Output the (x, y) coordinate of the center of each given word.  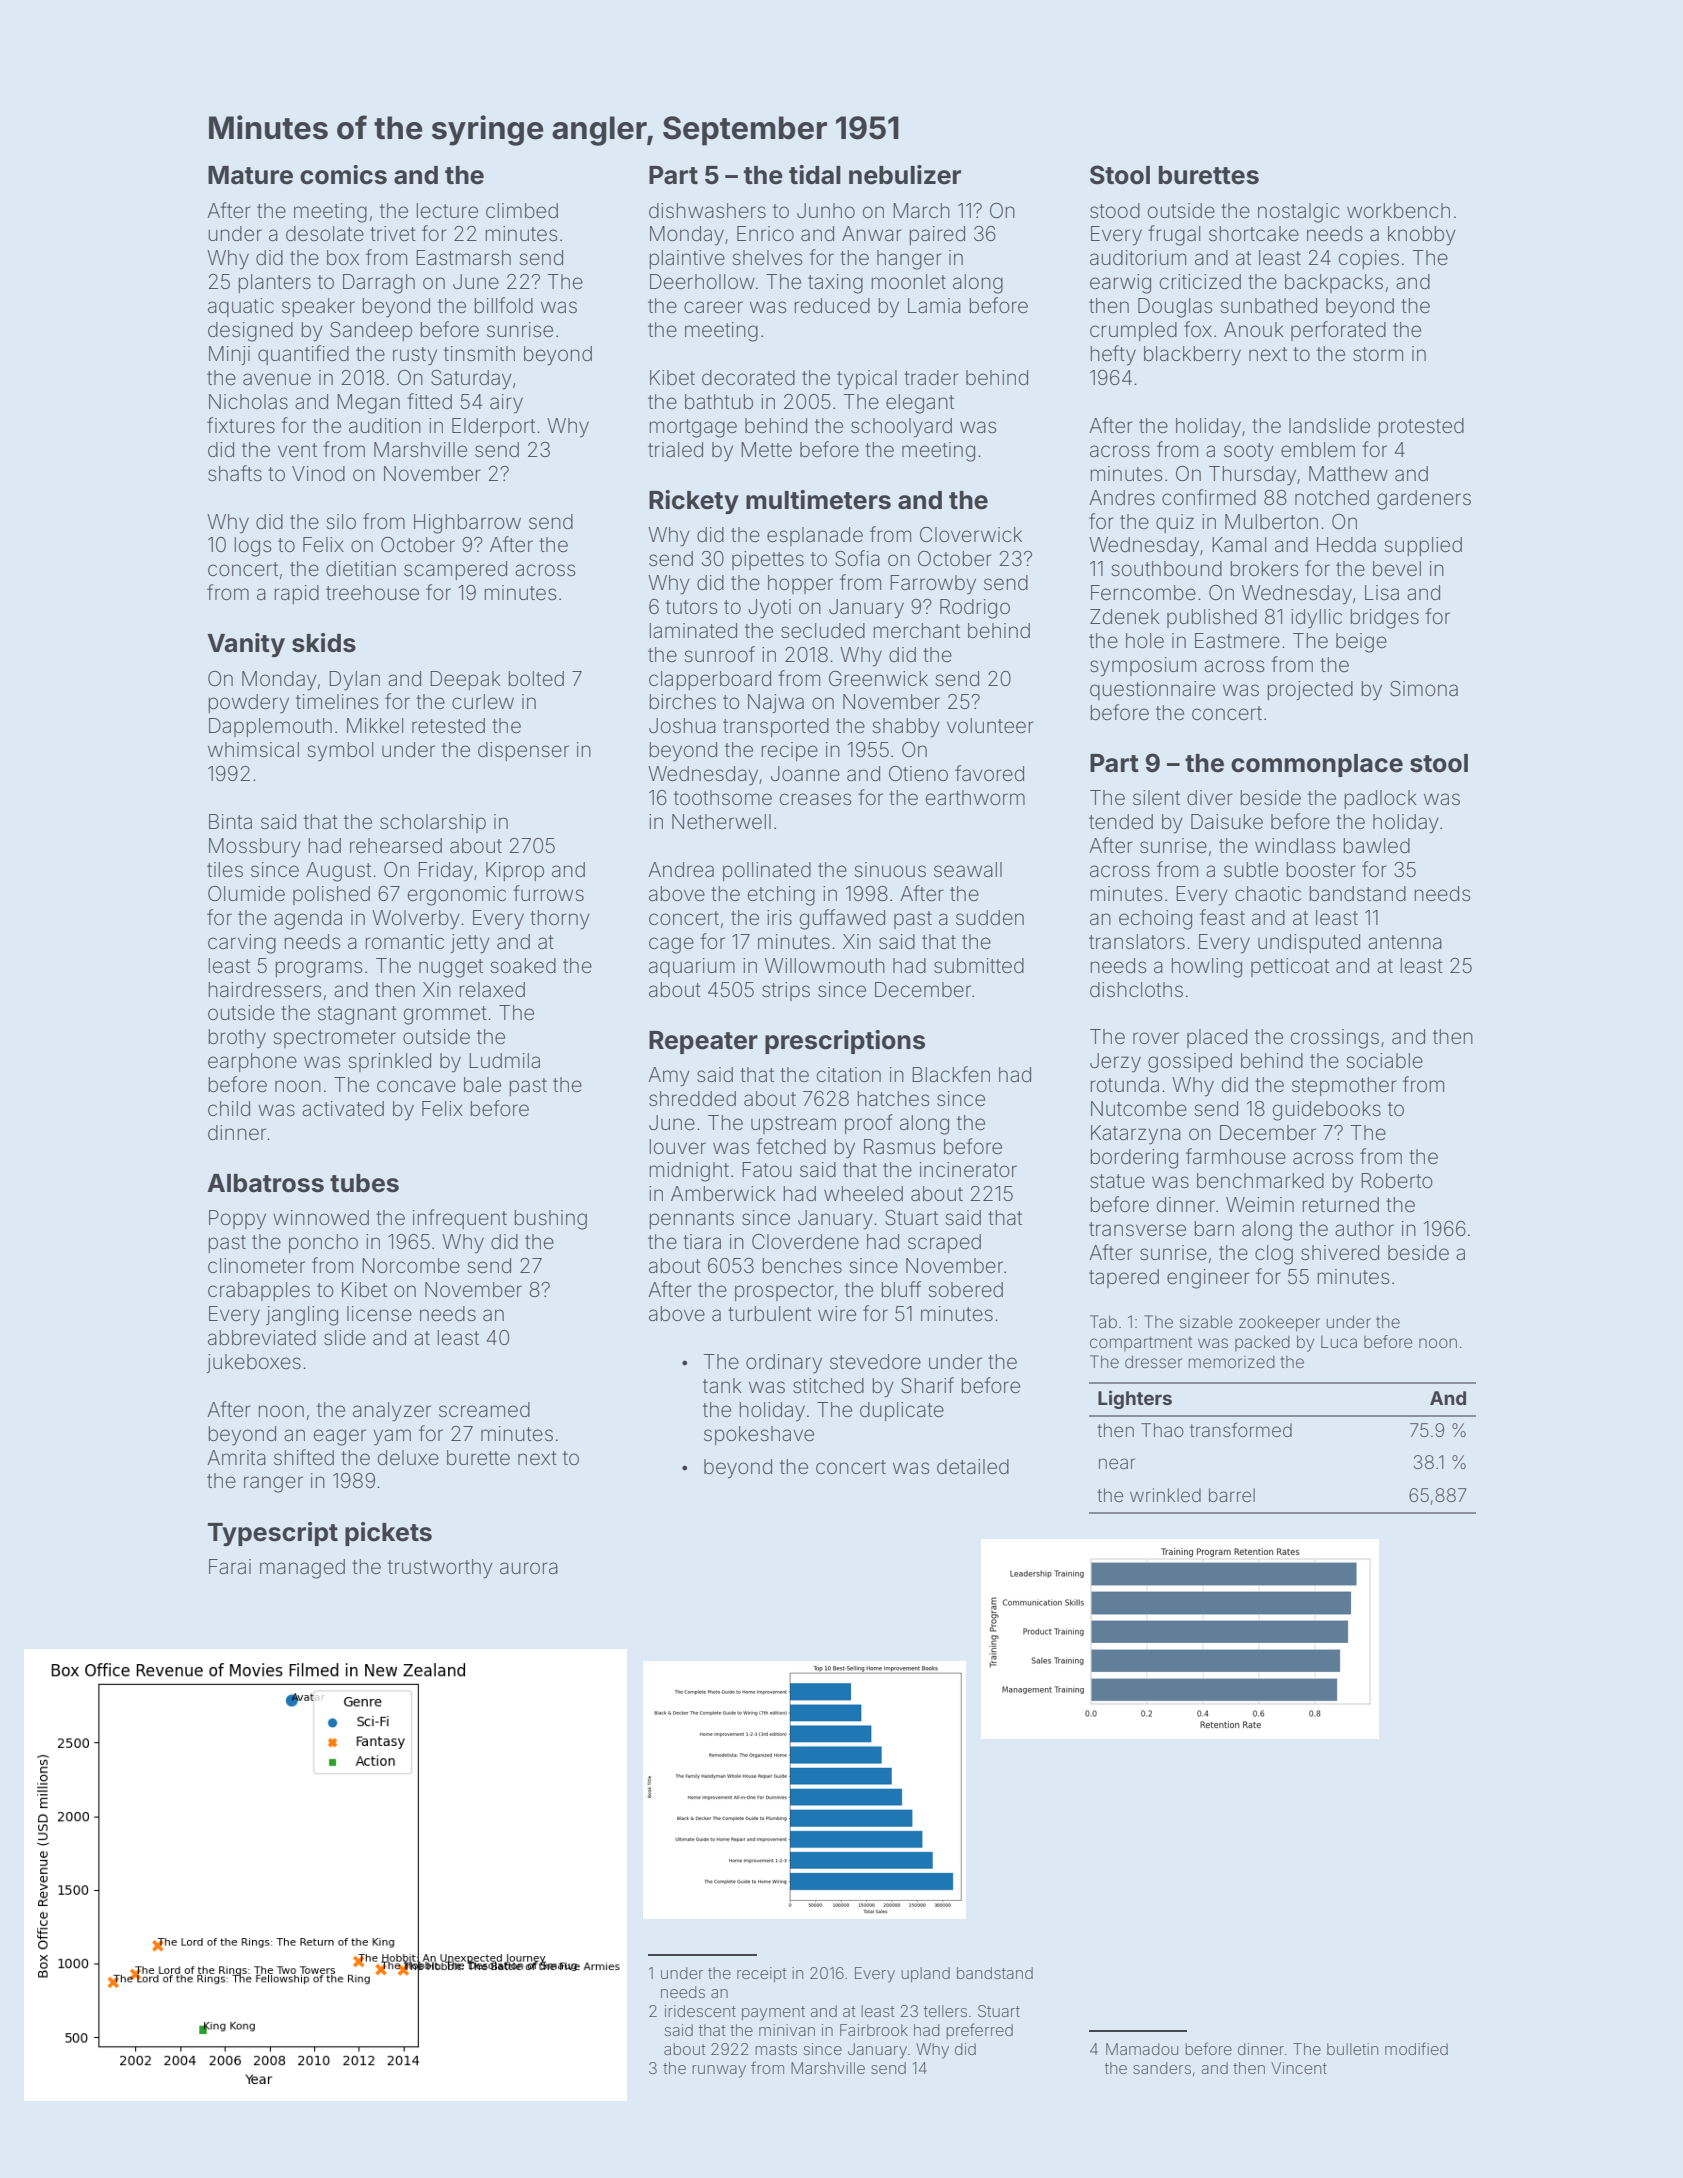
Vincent (1299, 2068)
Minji (229, 355)
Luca (1339, 1342)
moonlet (909, 281)
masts (776, 2049)
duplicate (902, 1411)
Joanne (805, 773)
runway (719, 2071)
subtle (1251, 869)
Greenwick (878, 678)
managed (302, 1569)
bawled (1377, 845)
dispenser (523, 751)
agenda (308, 920)
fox (1198, 329)
